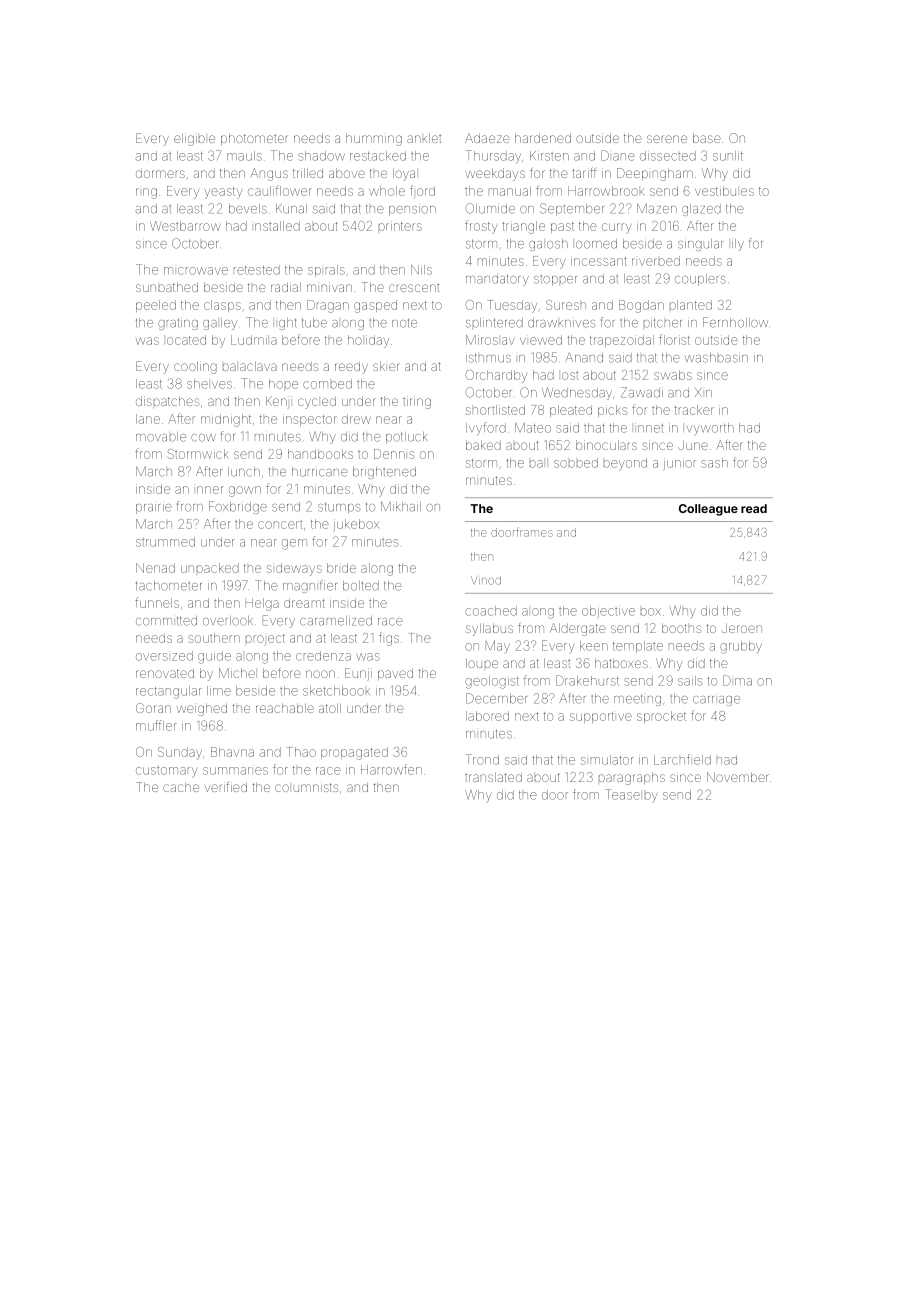 The image size is (908, 1316). What do you see at coordinates (326, 271) in the document?
I see `spirals` at bounding box center [326, 271].
